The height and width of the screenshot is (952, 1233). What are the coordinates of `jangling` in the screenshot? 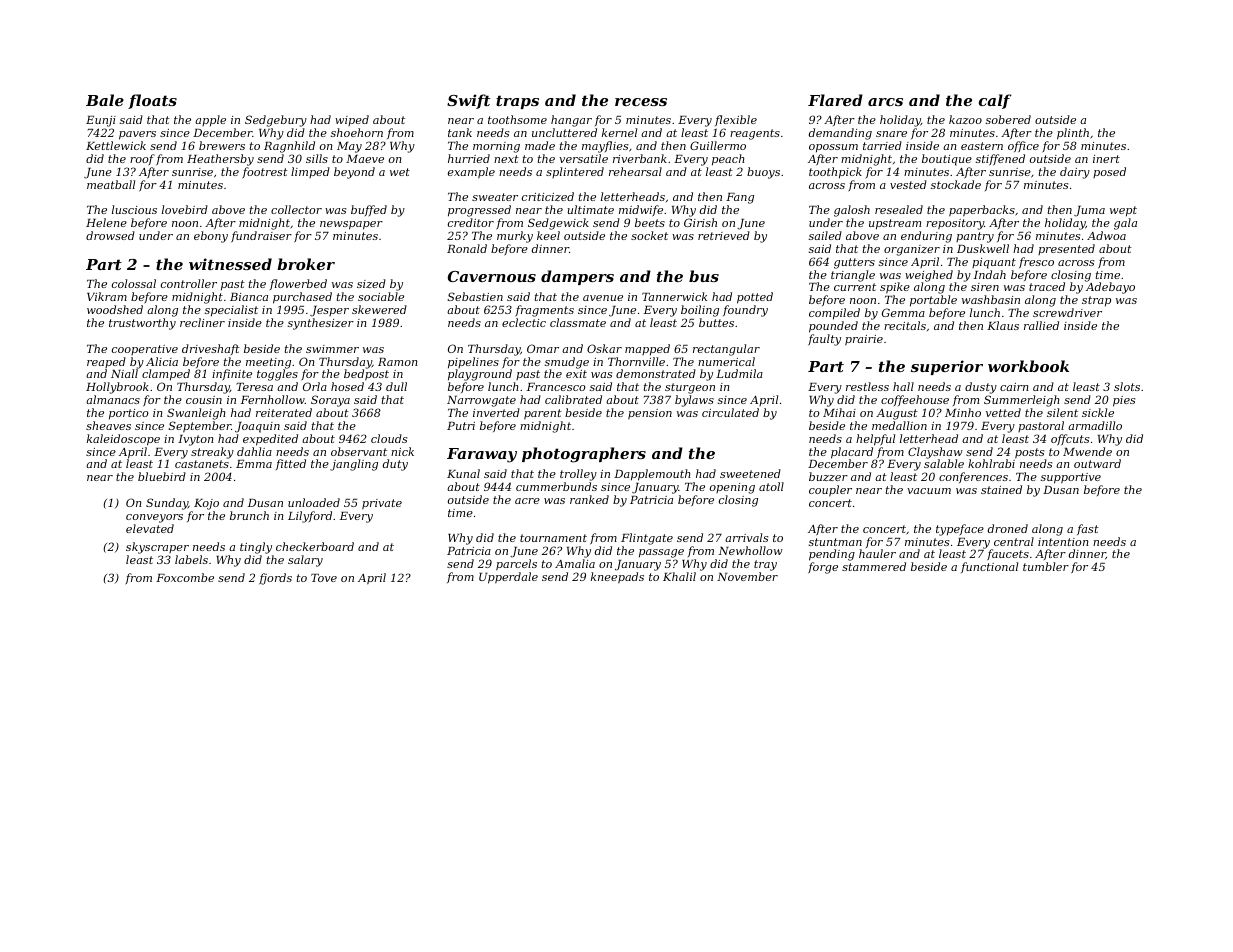 It's located at (354, 465).
